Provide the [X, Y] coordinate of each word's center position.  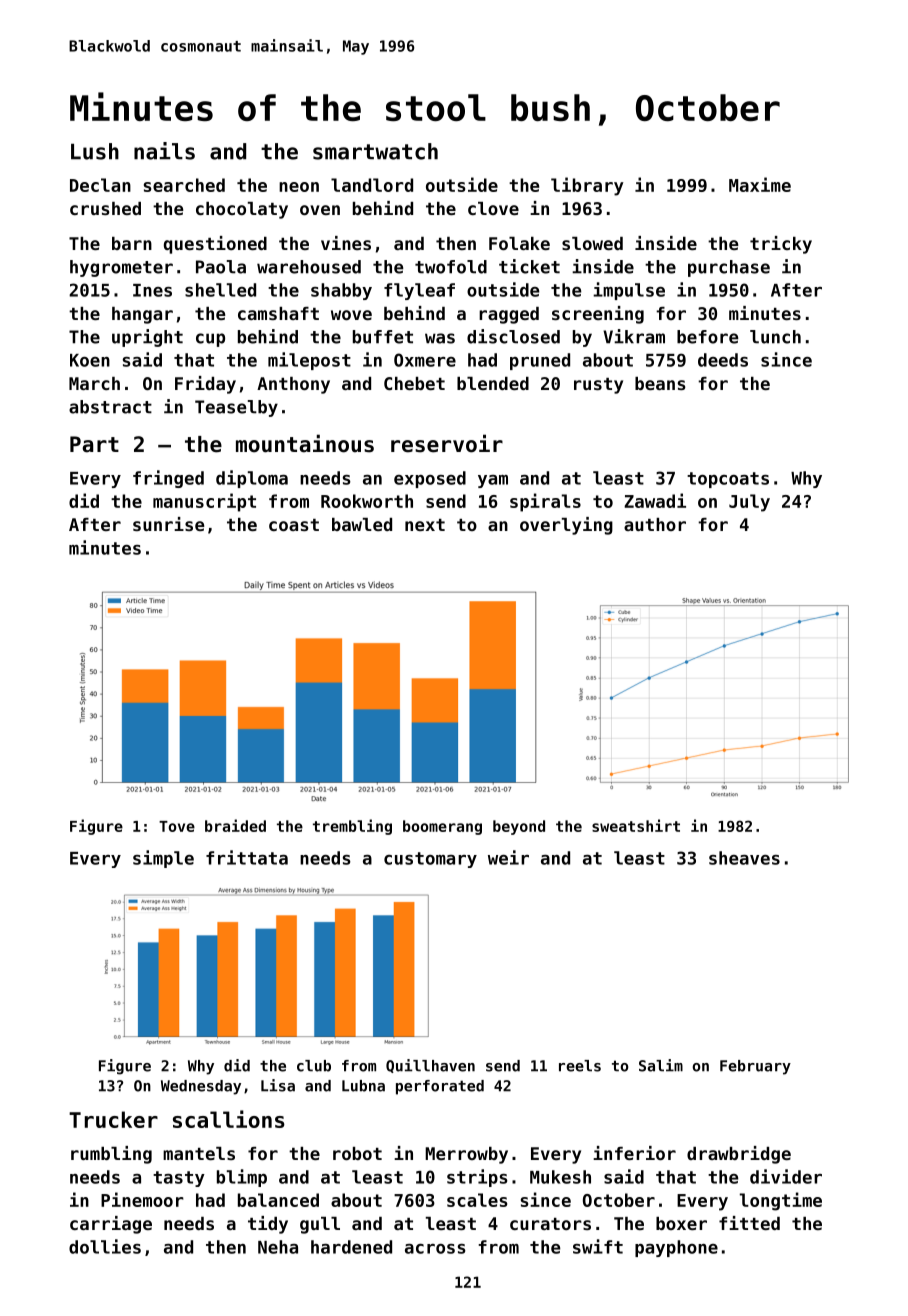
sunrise [168, 524]
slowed [592, 243]
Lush [95, 151]
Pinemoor [142, 1199]
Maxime [760, 184]
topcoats [728, 480]
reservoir [447, 443]
